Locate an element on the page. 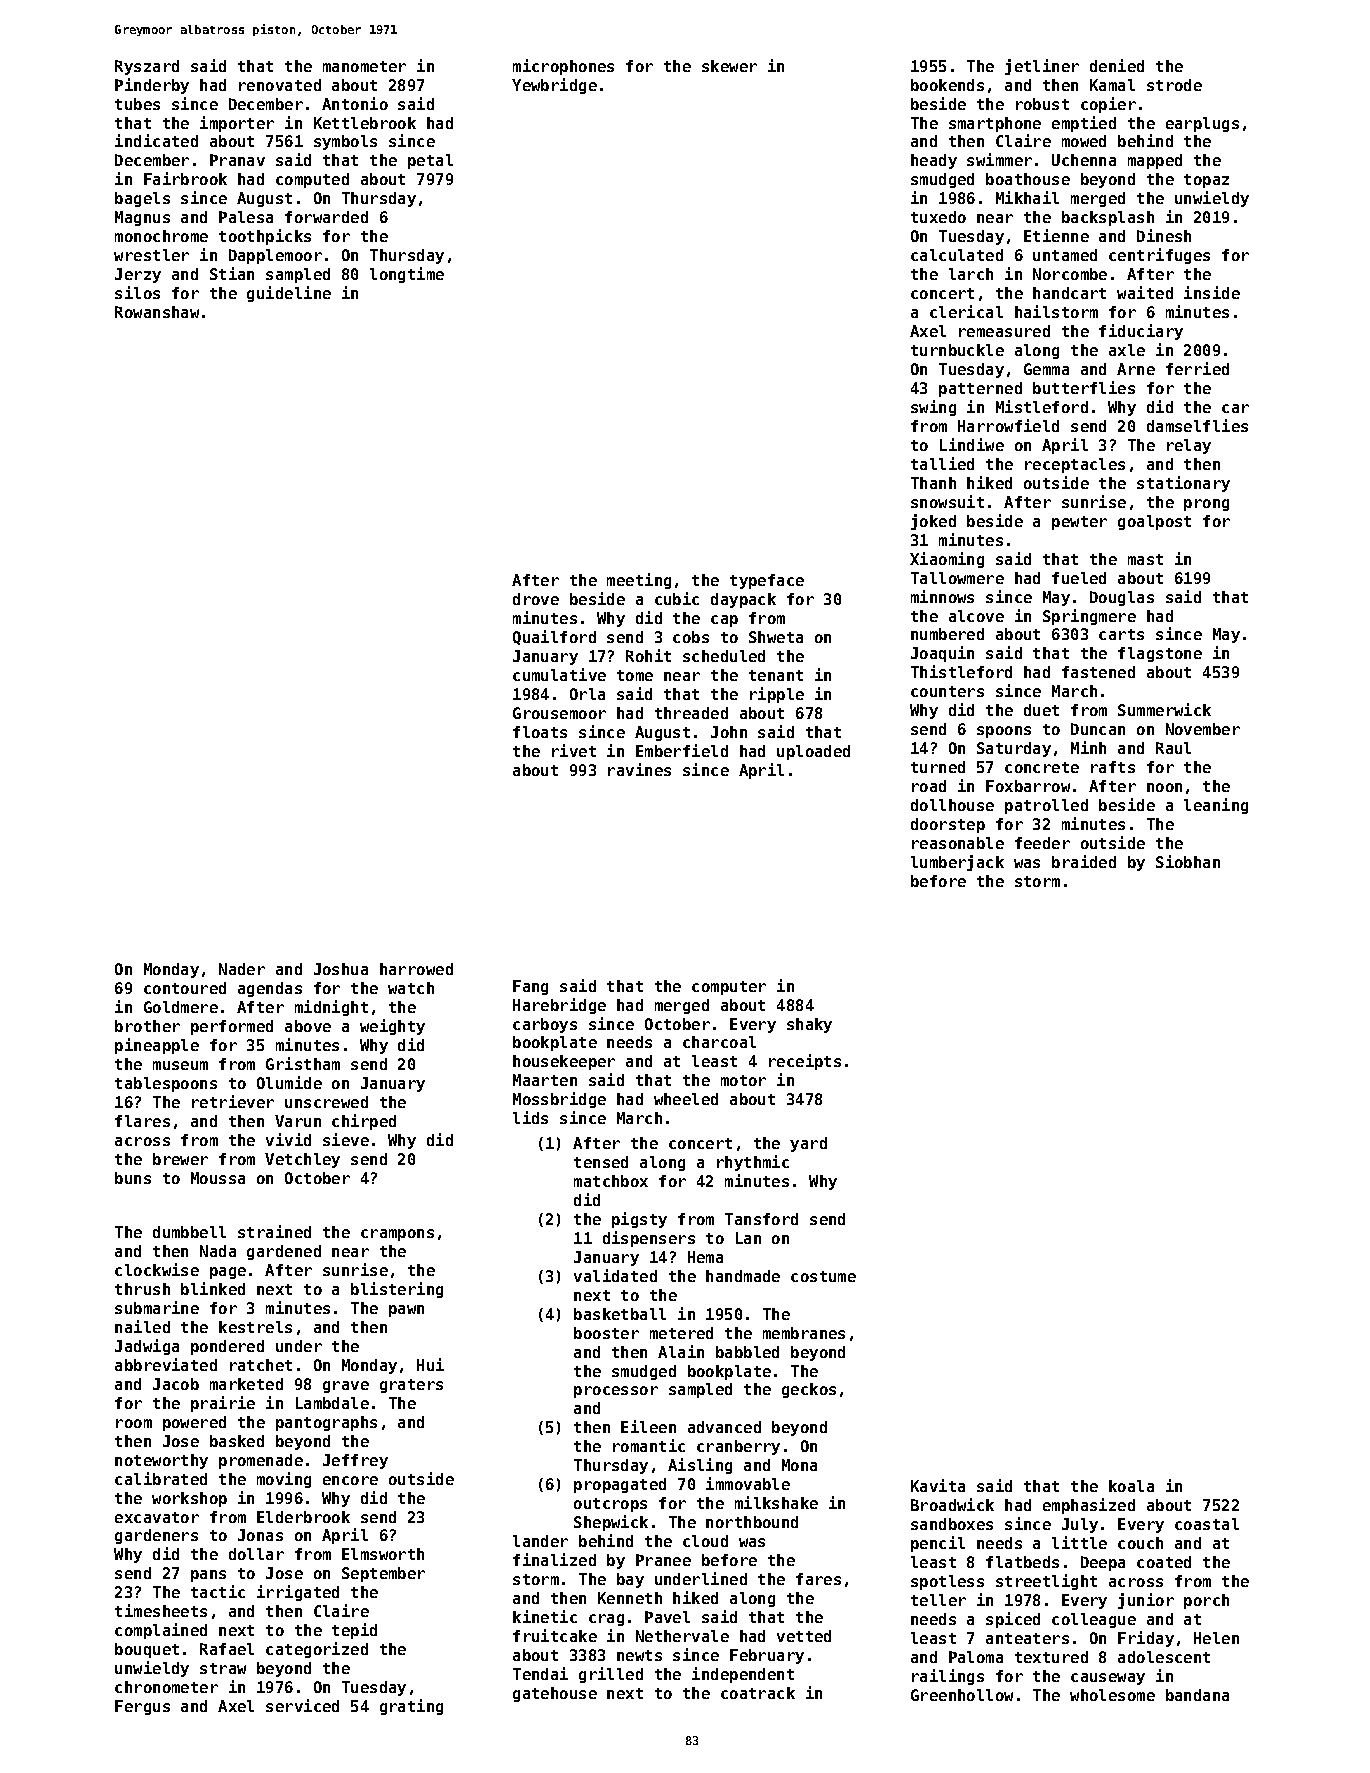 The width and height of the image is (1370, 1773). ravines is located at coordinates (639, 769).
